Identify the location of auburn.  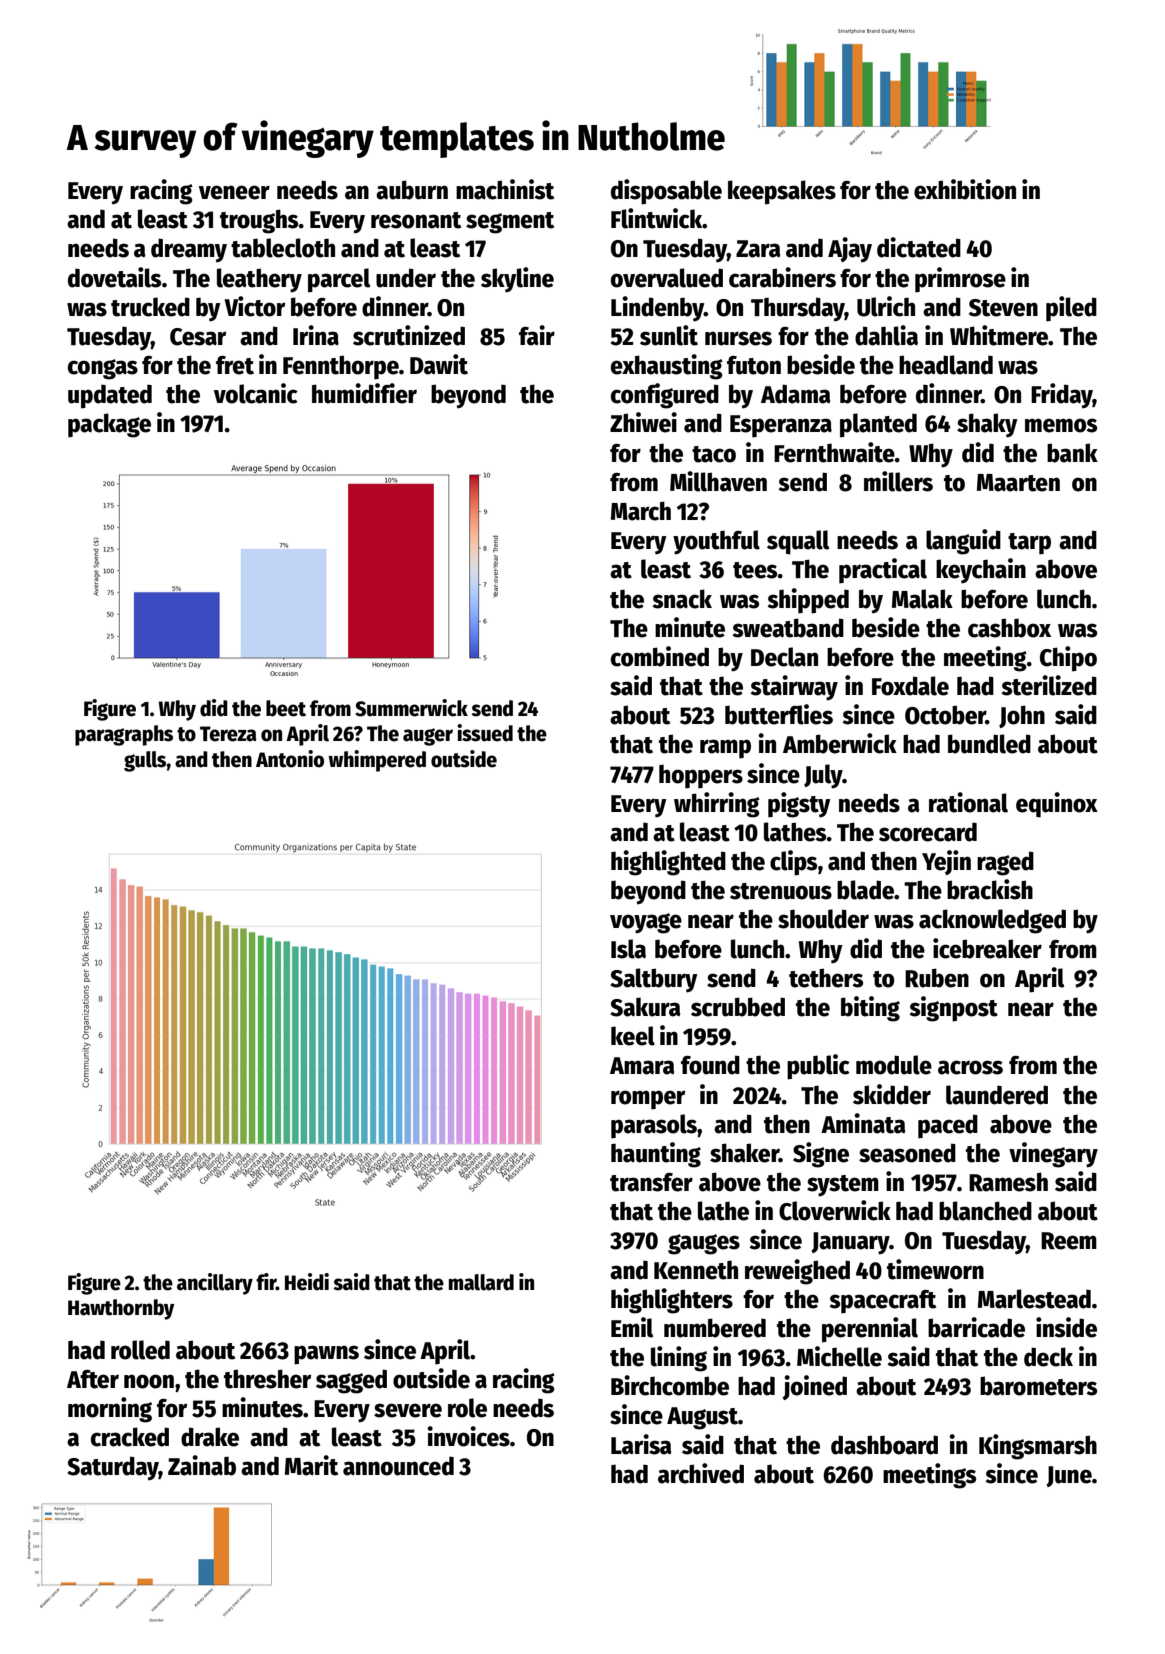
(412, 190).
